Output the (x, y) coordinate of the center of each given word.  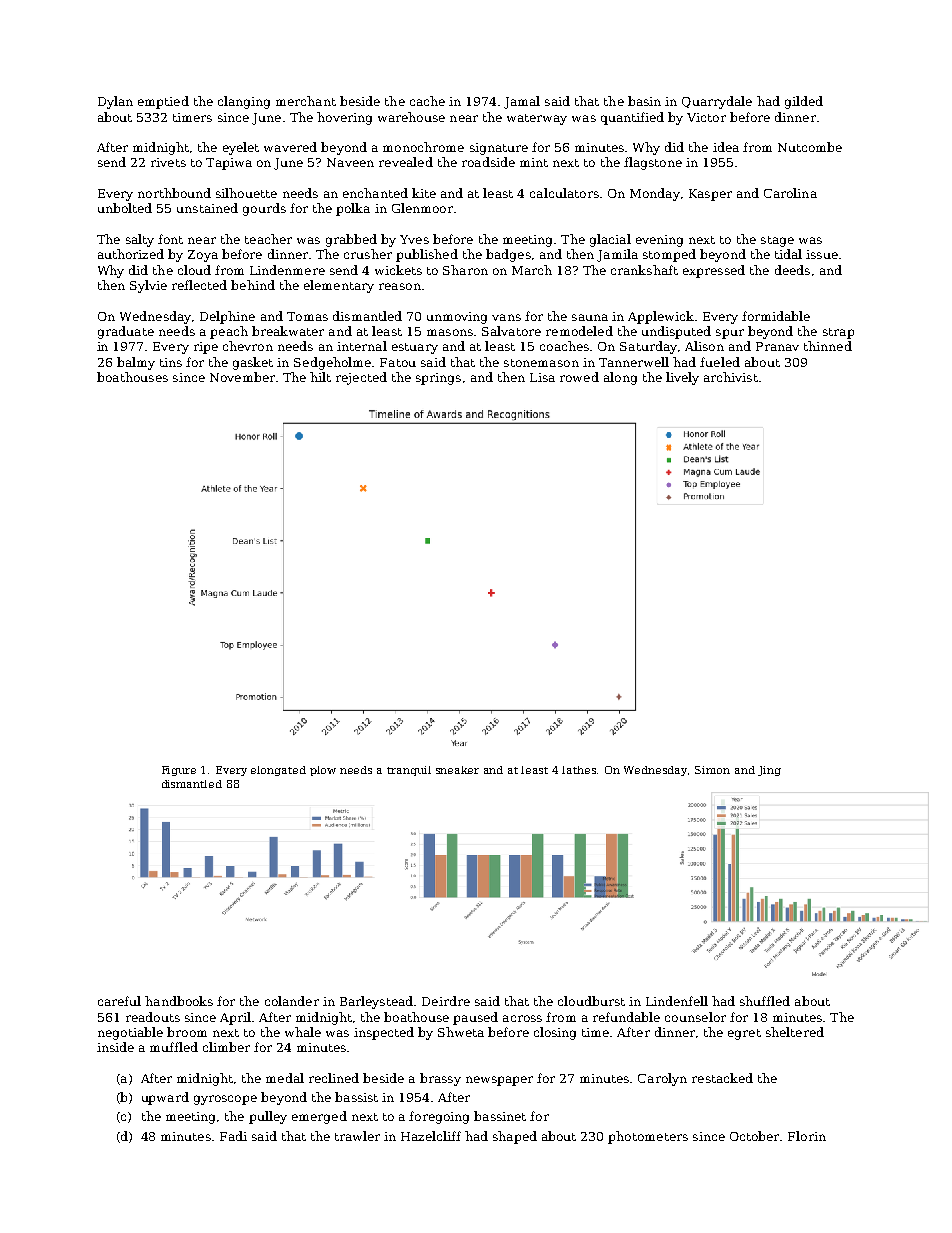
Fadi (233, 1136)
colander (292, 1001)
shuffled (765, 1001)
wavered (290, 147)
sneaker (457, 770)
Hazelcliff (431, 1136)
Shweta (461, 1032)
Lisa (542, 377)
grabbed (351, 240)
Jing (769, 771)
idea (726, 147)
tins (171, 362)
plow (323, 771)
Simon (712, 770)
